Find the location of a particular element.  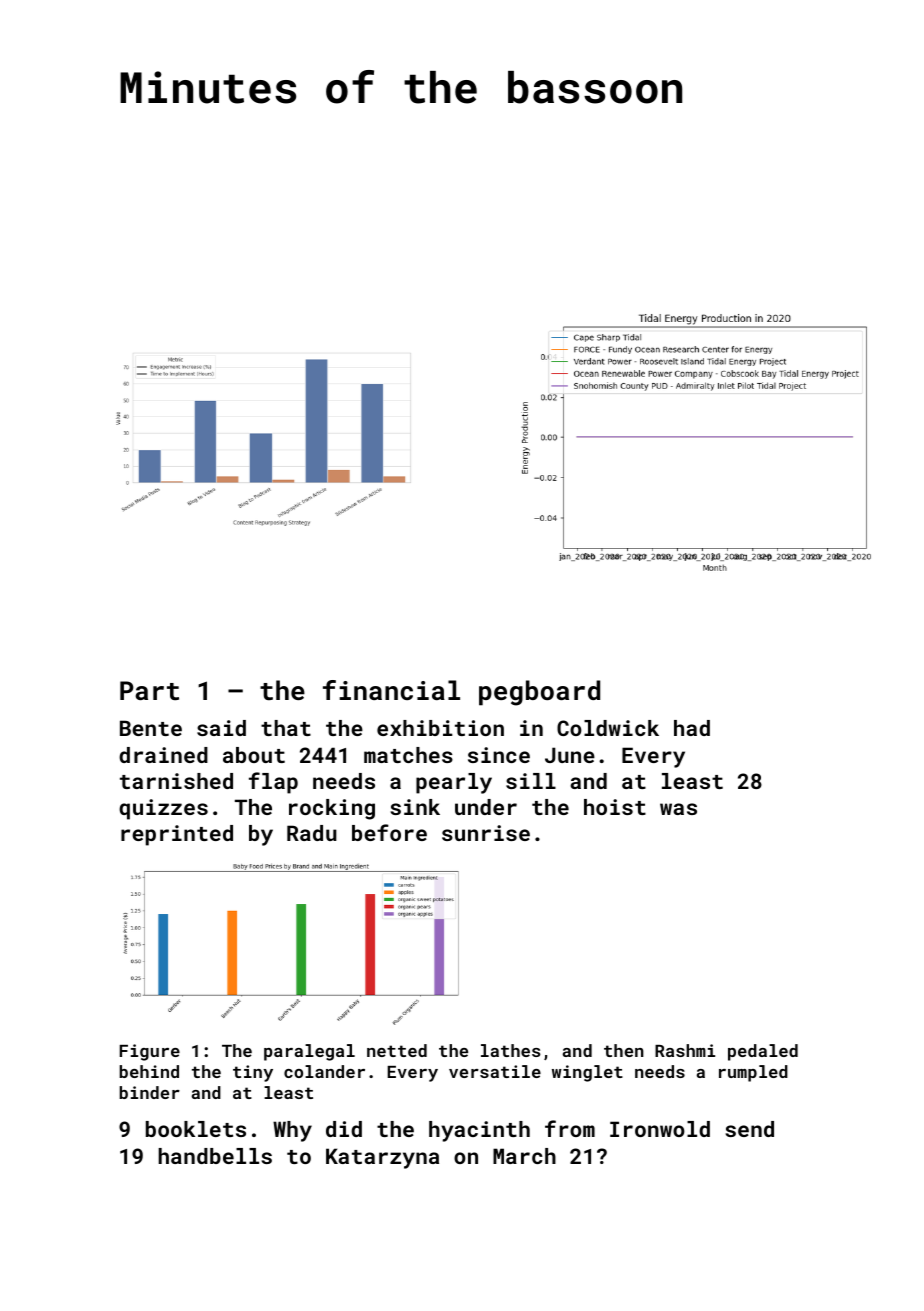

hoist is located at coordinates (615, 807).
